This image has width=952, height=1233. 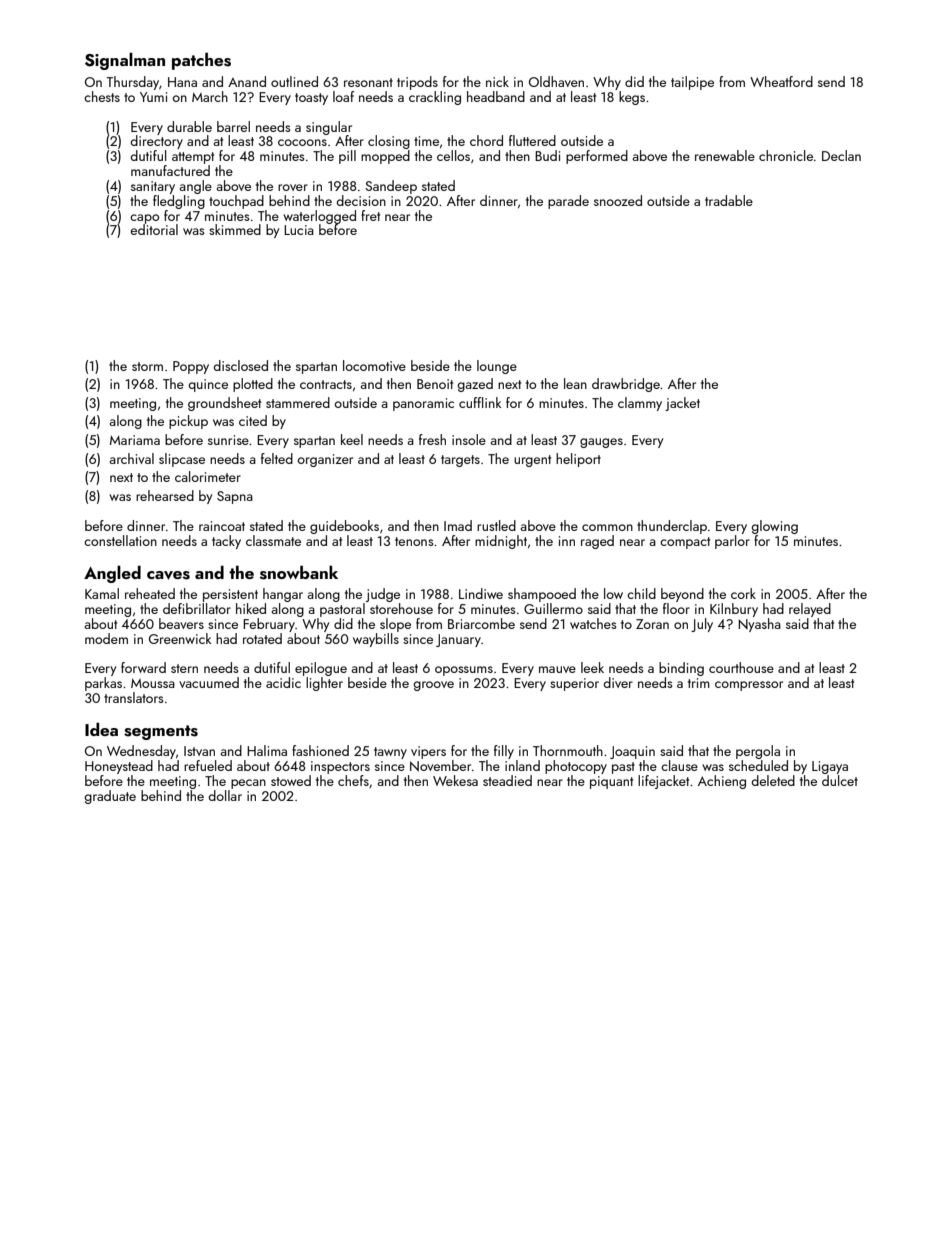 I want to click on storm, so click(x=147, y=366).
